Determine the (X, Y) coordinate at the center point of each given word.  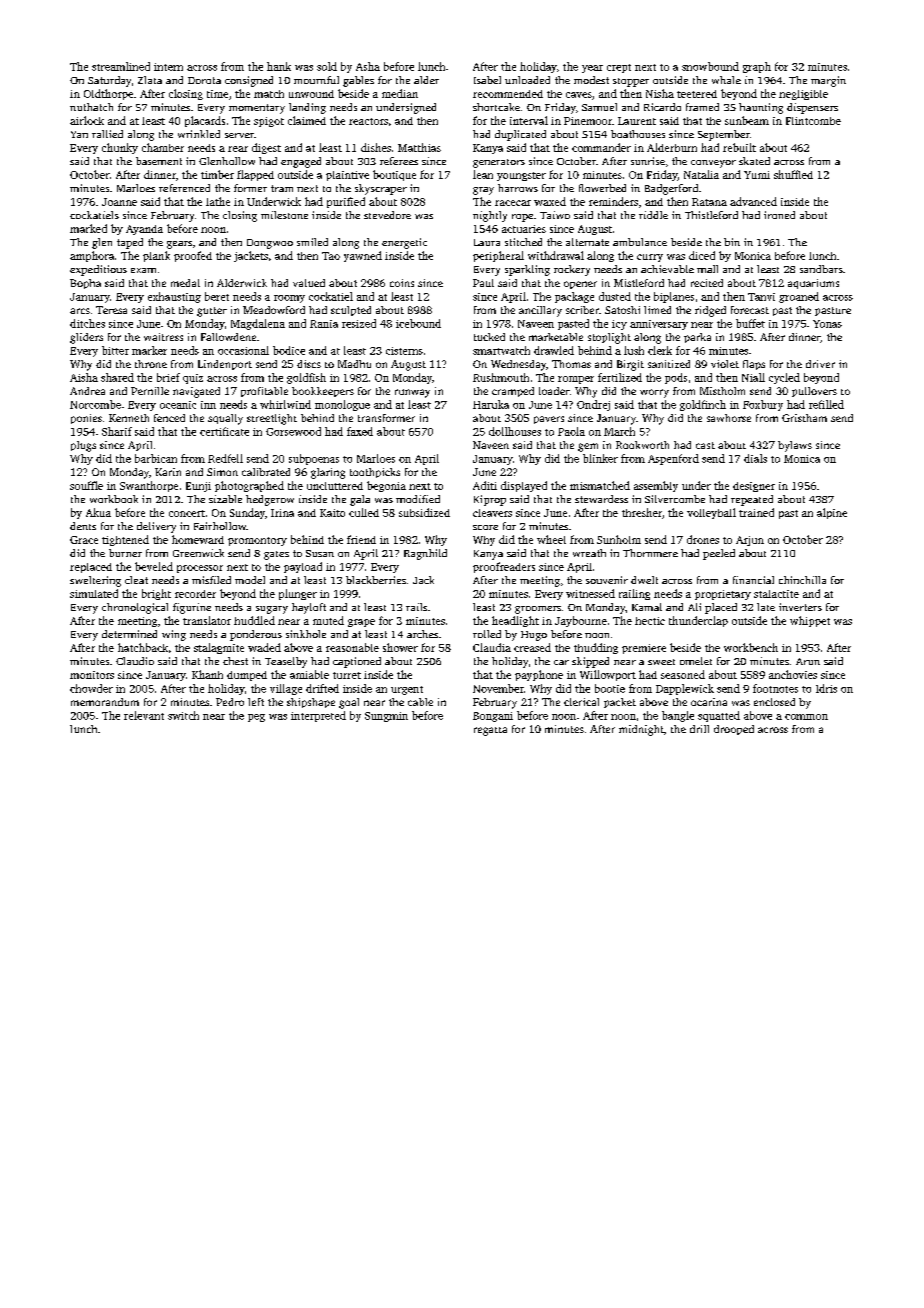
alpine (832, 513)
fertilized (620, 377)
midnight (641, 730)
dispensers (812, 108)
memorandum (105, 702)
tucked (489, 337)
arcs (80, 311)
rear (238, 149)
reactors (368, 121)
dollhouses (515, 431)
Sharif (117, 431)
